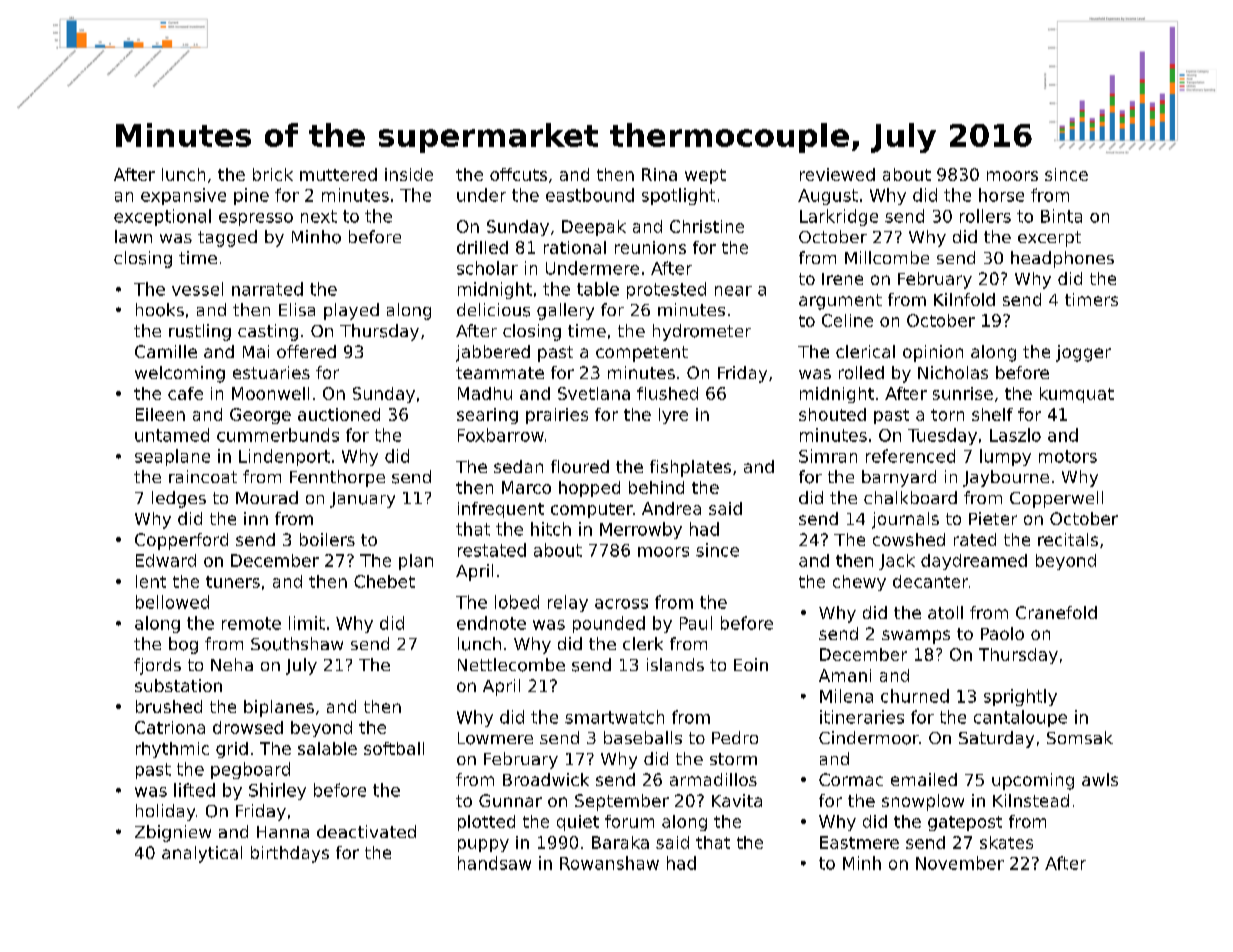 Image resolution: width=1233 pixels, height=952 pixels. Describe the element at coordinates (993, 518) in the screenshot. I see `Pieter` at that location.
